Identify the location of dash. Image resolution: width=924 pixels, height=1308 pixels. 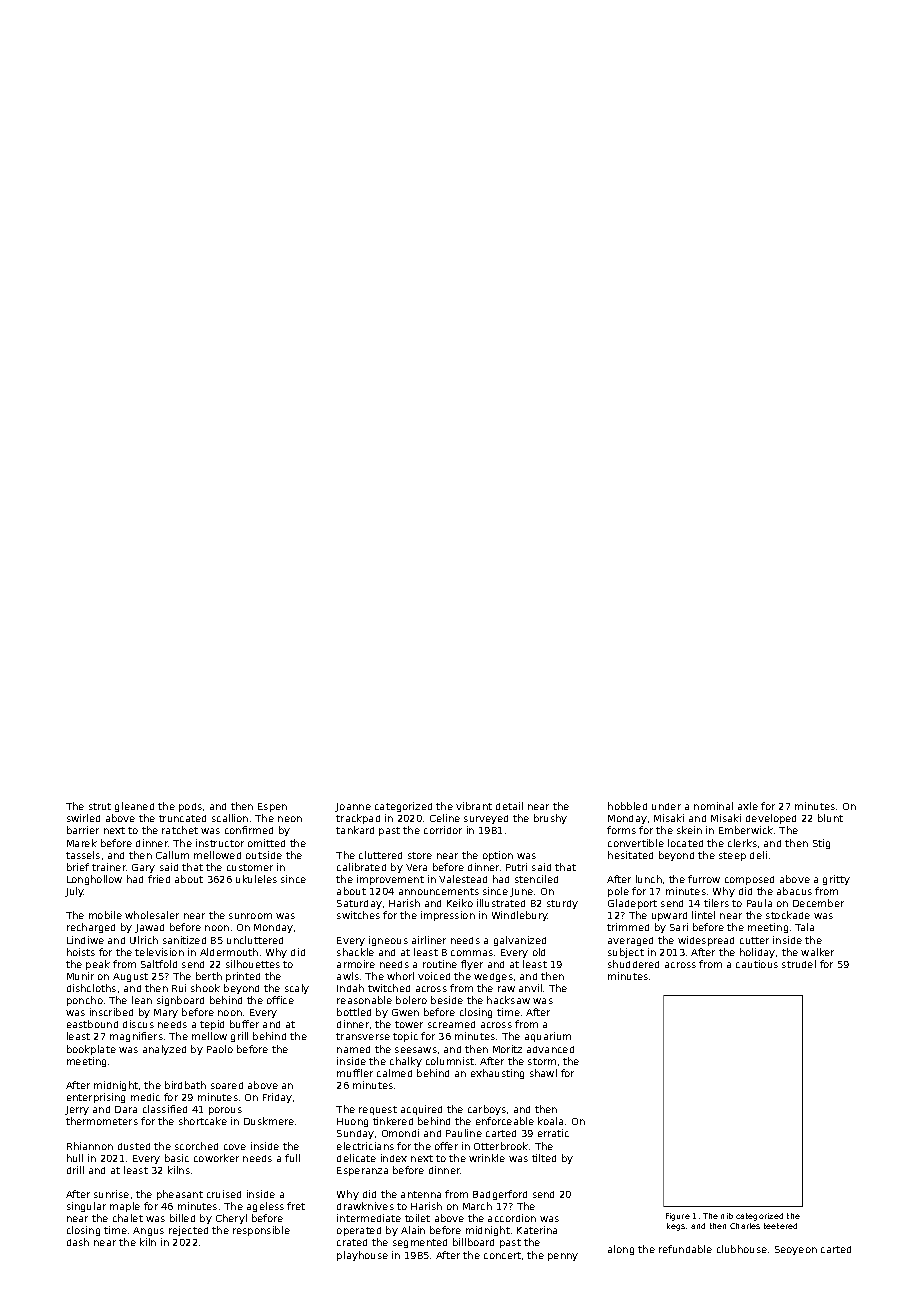
(78, 1242).
